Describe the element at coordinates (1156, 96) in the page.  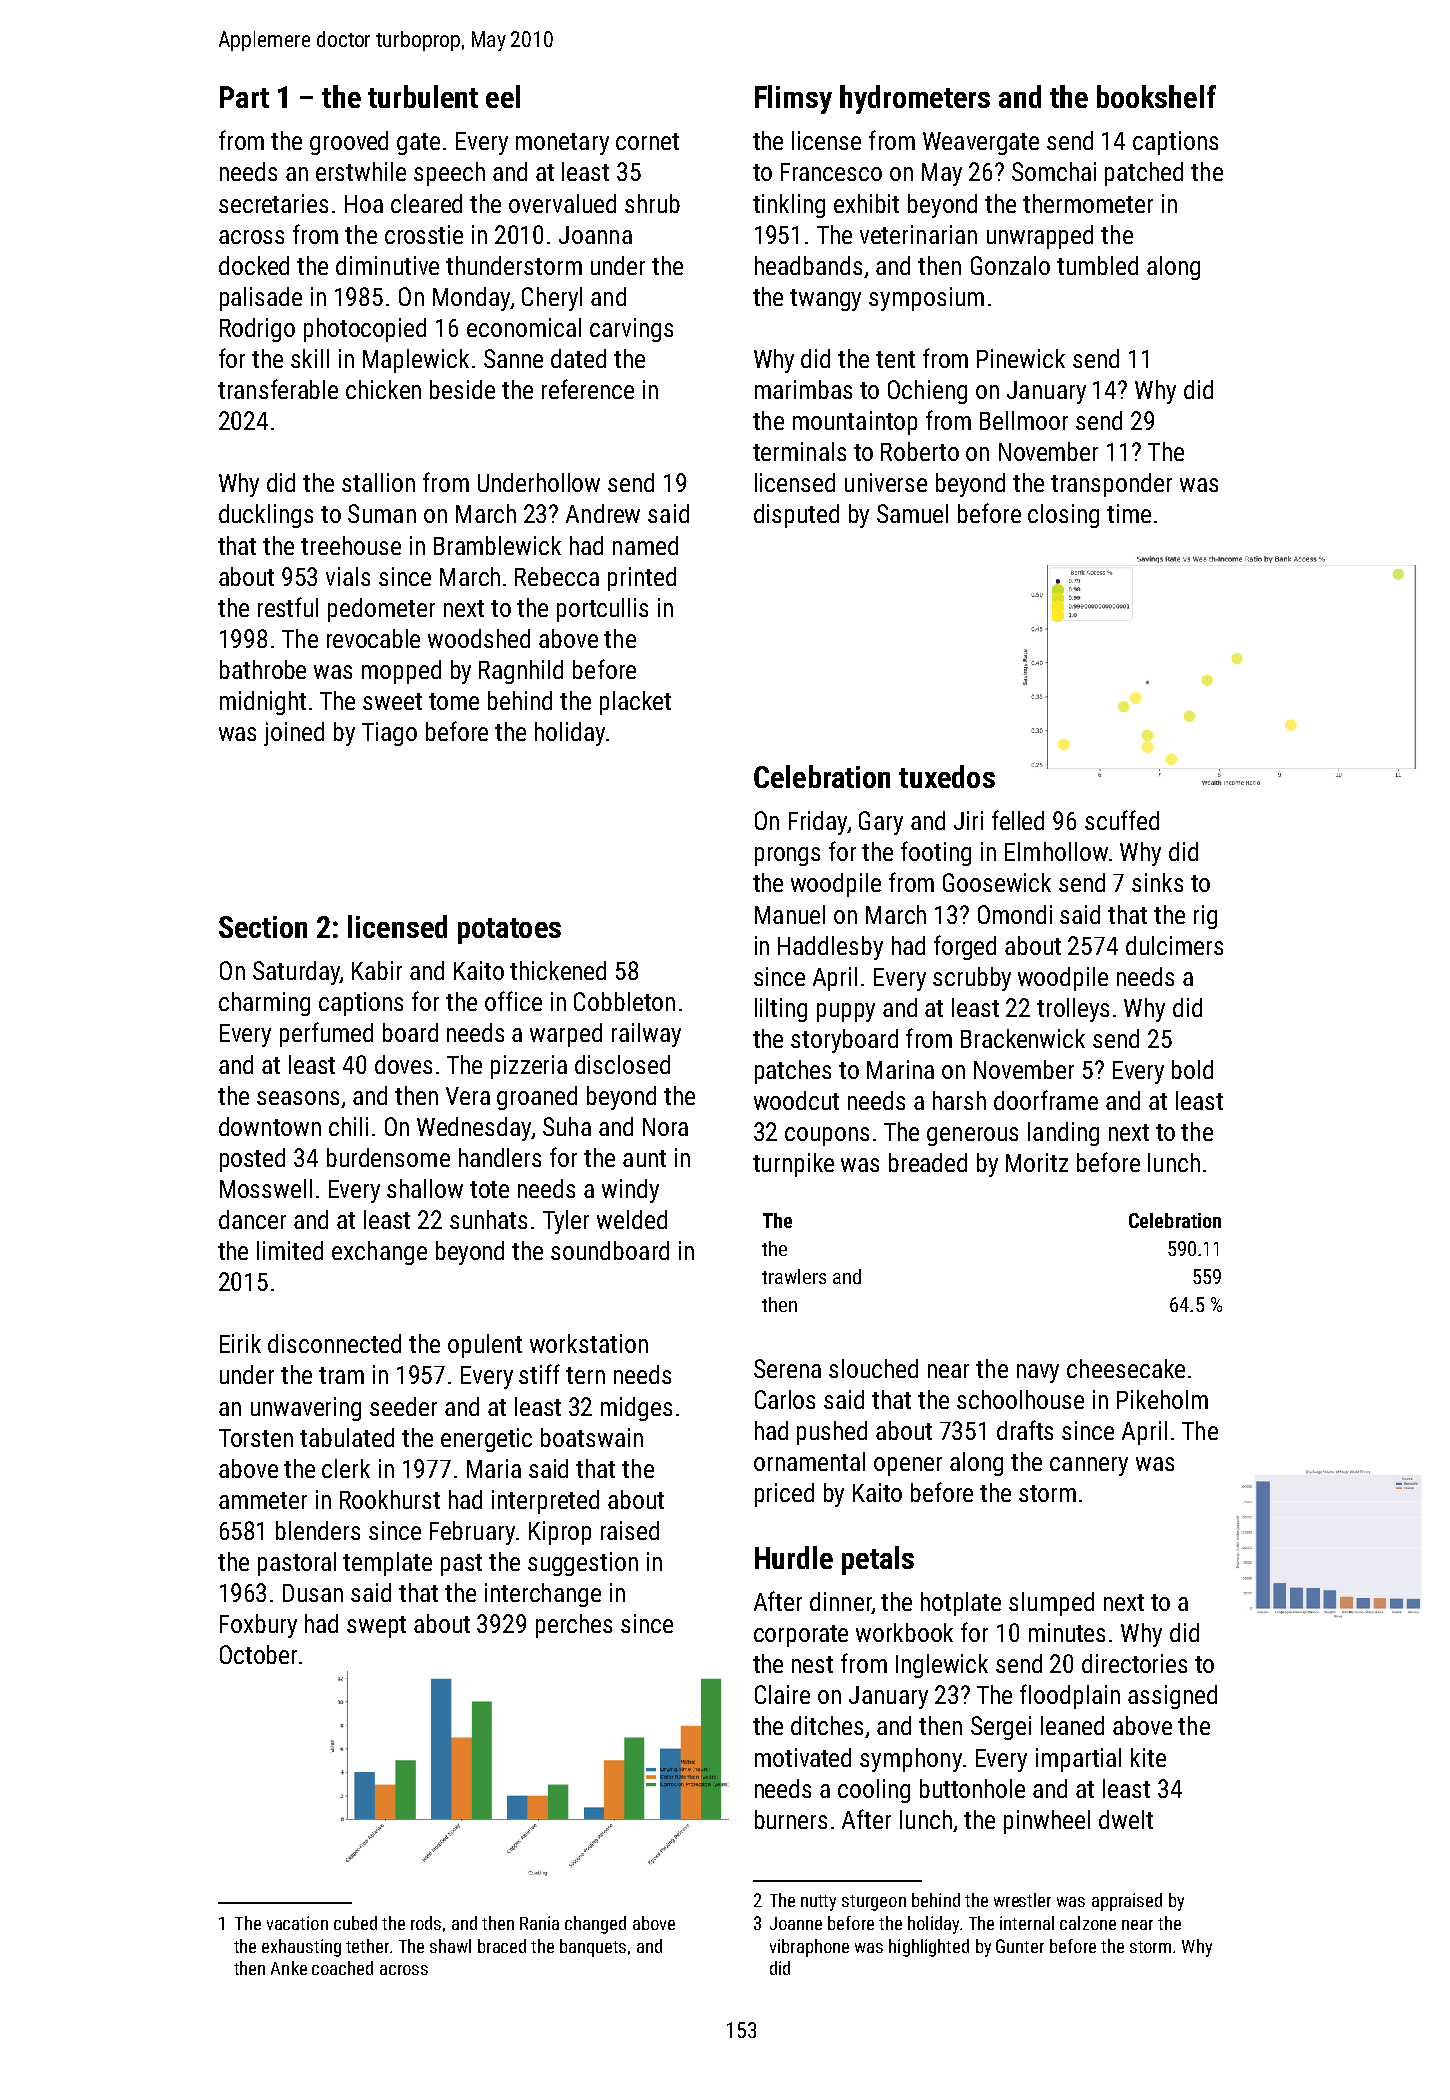
I see `bookshelf` at that location.
